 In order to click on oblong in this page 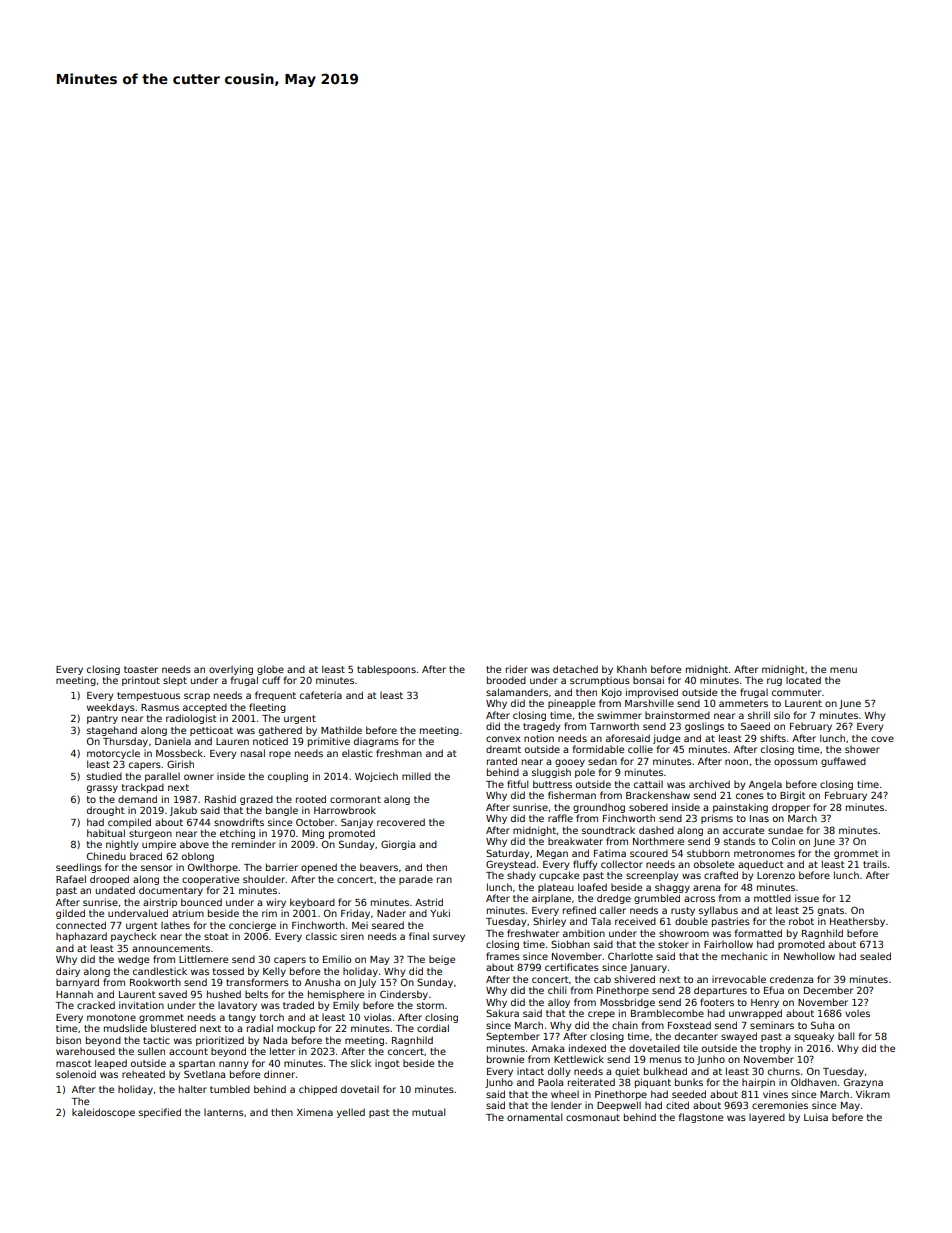, I will do `click(198, 857)`.
